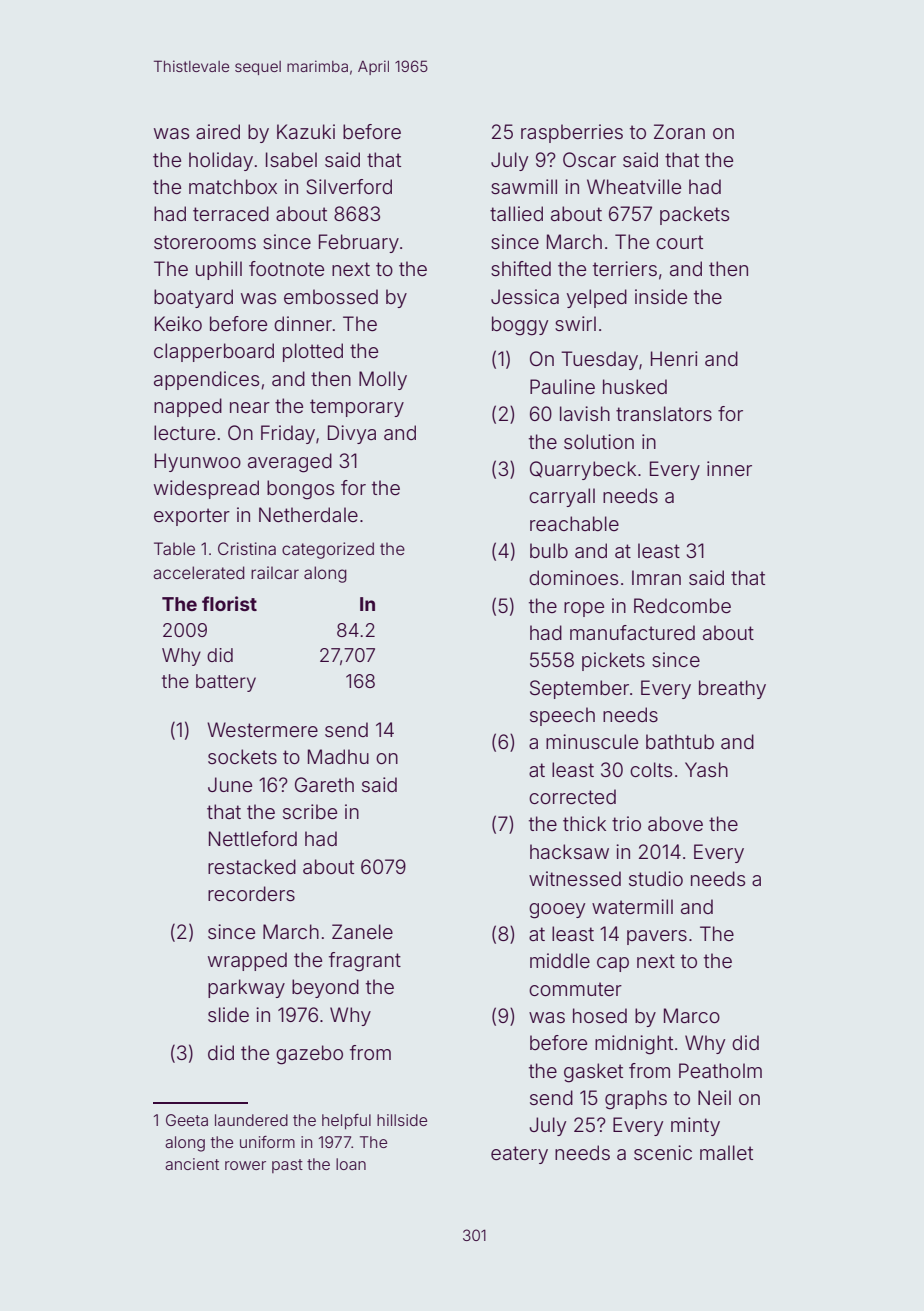  What do you see at coordinates (575, 989) in the document?
I see `commuter` at bounding box center [575, 989].
